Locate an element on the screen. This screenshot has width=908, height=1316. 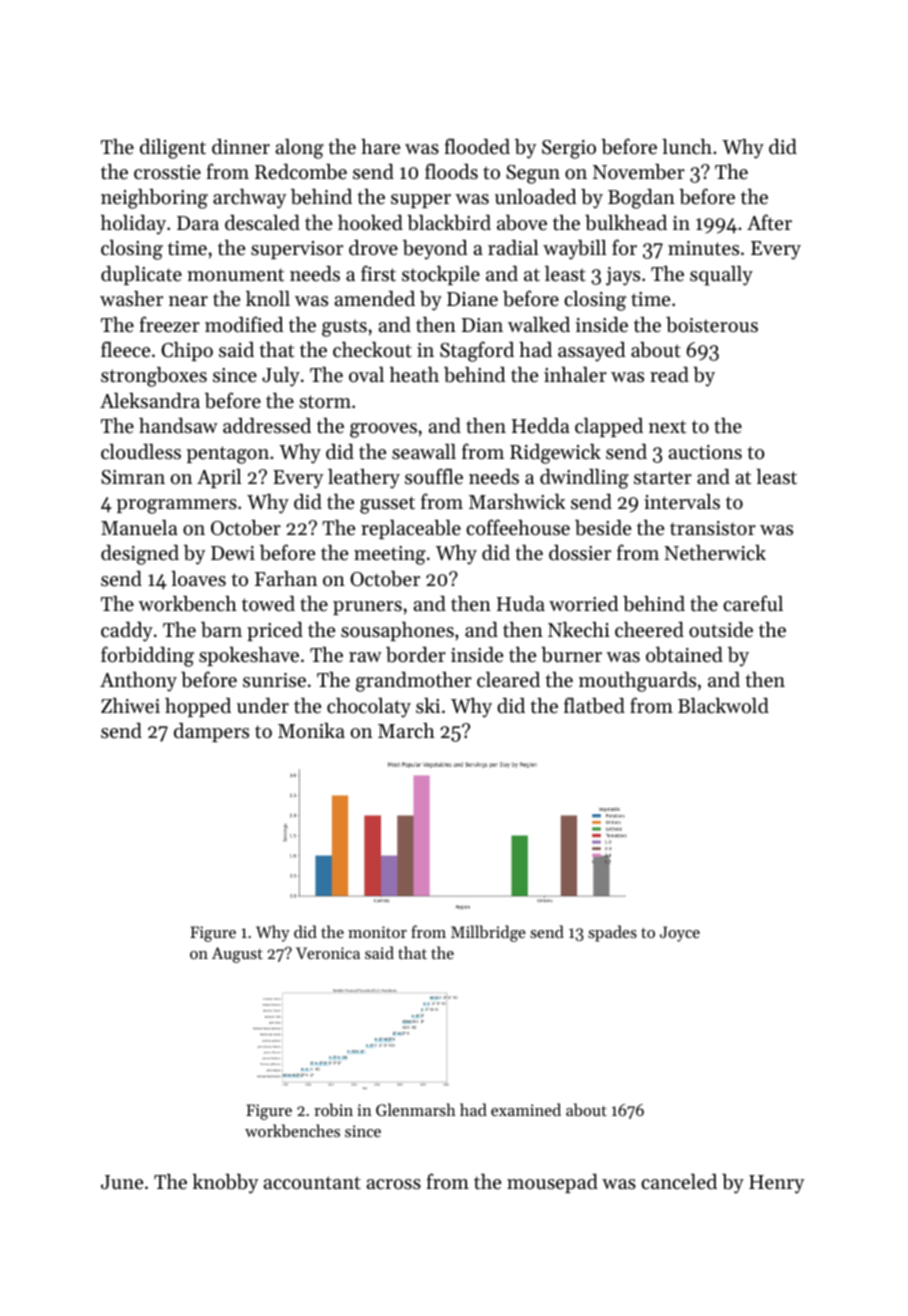
knobby is located at coordinates (225, 1184).
